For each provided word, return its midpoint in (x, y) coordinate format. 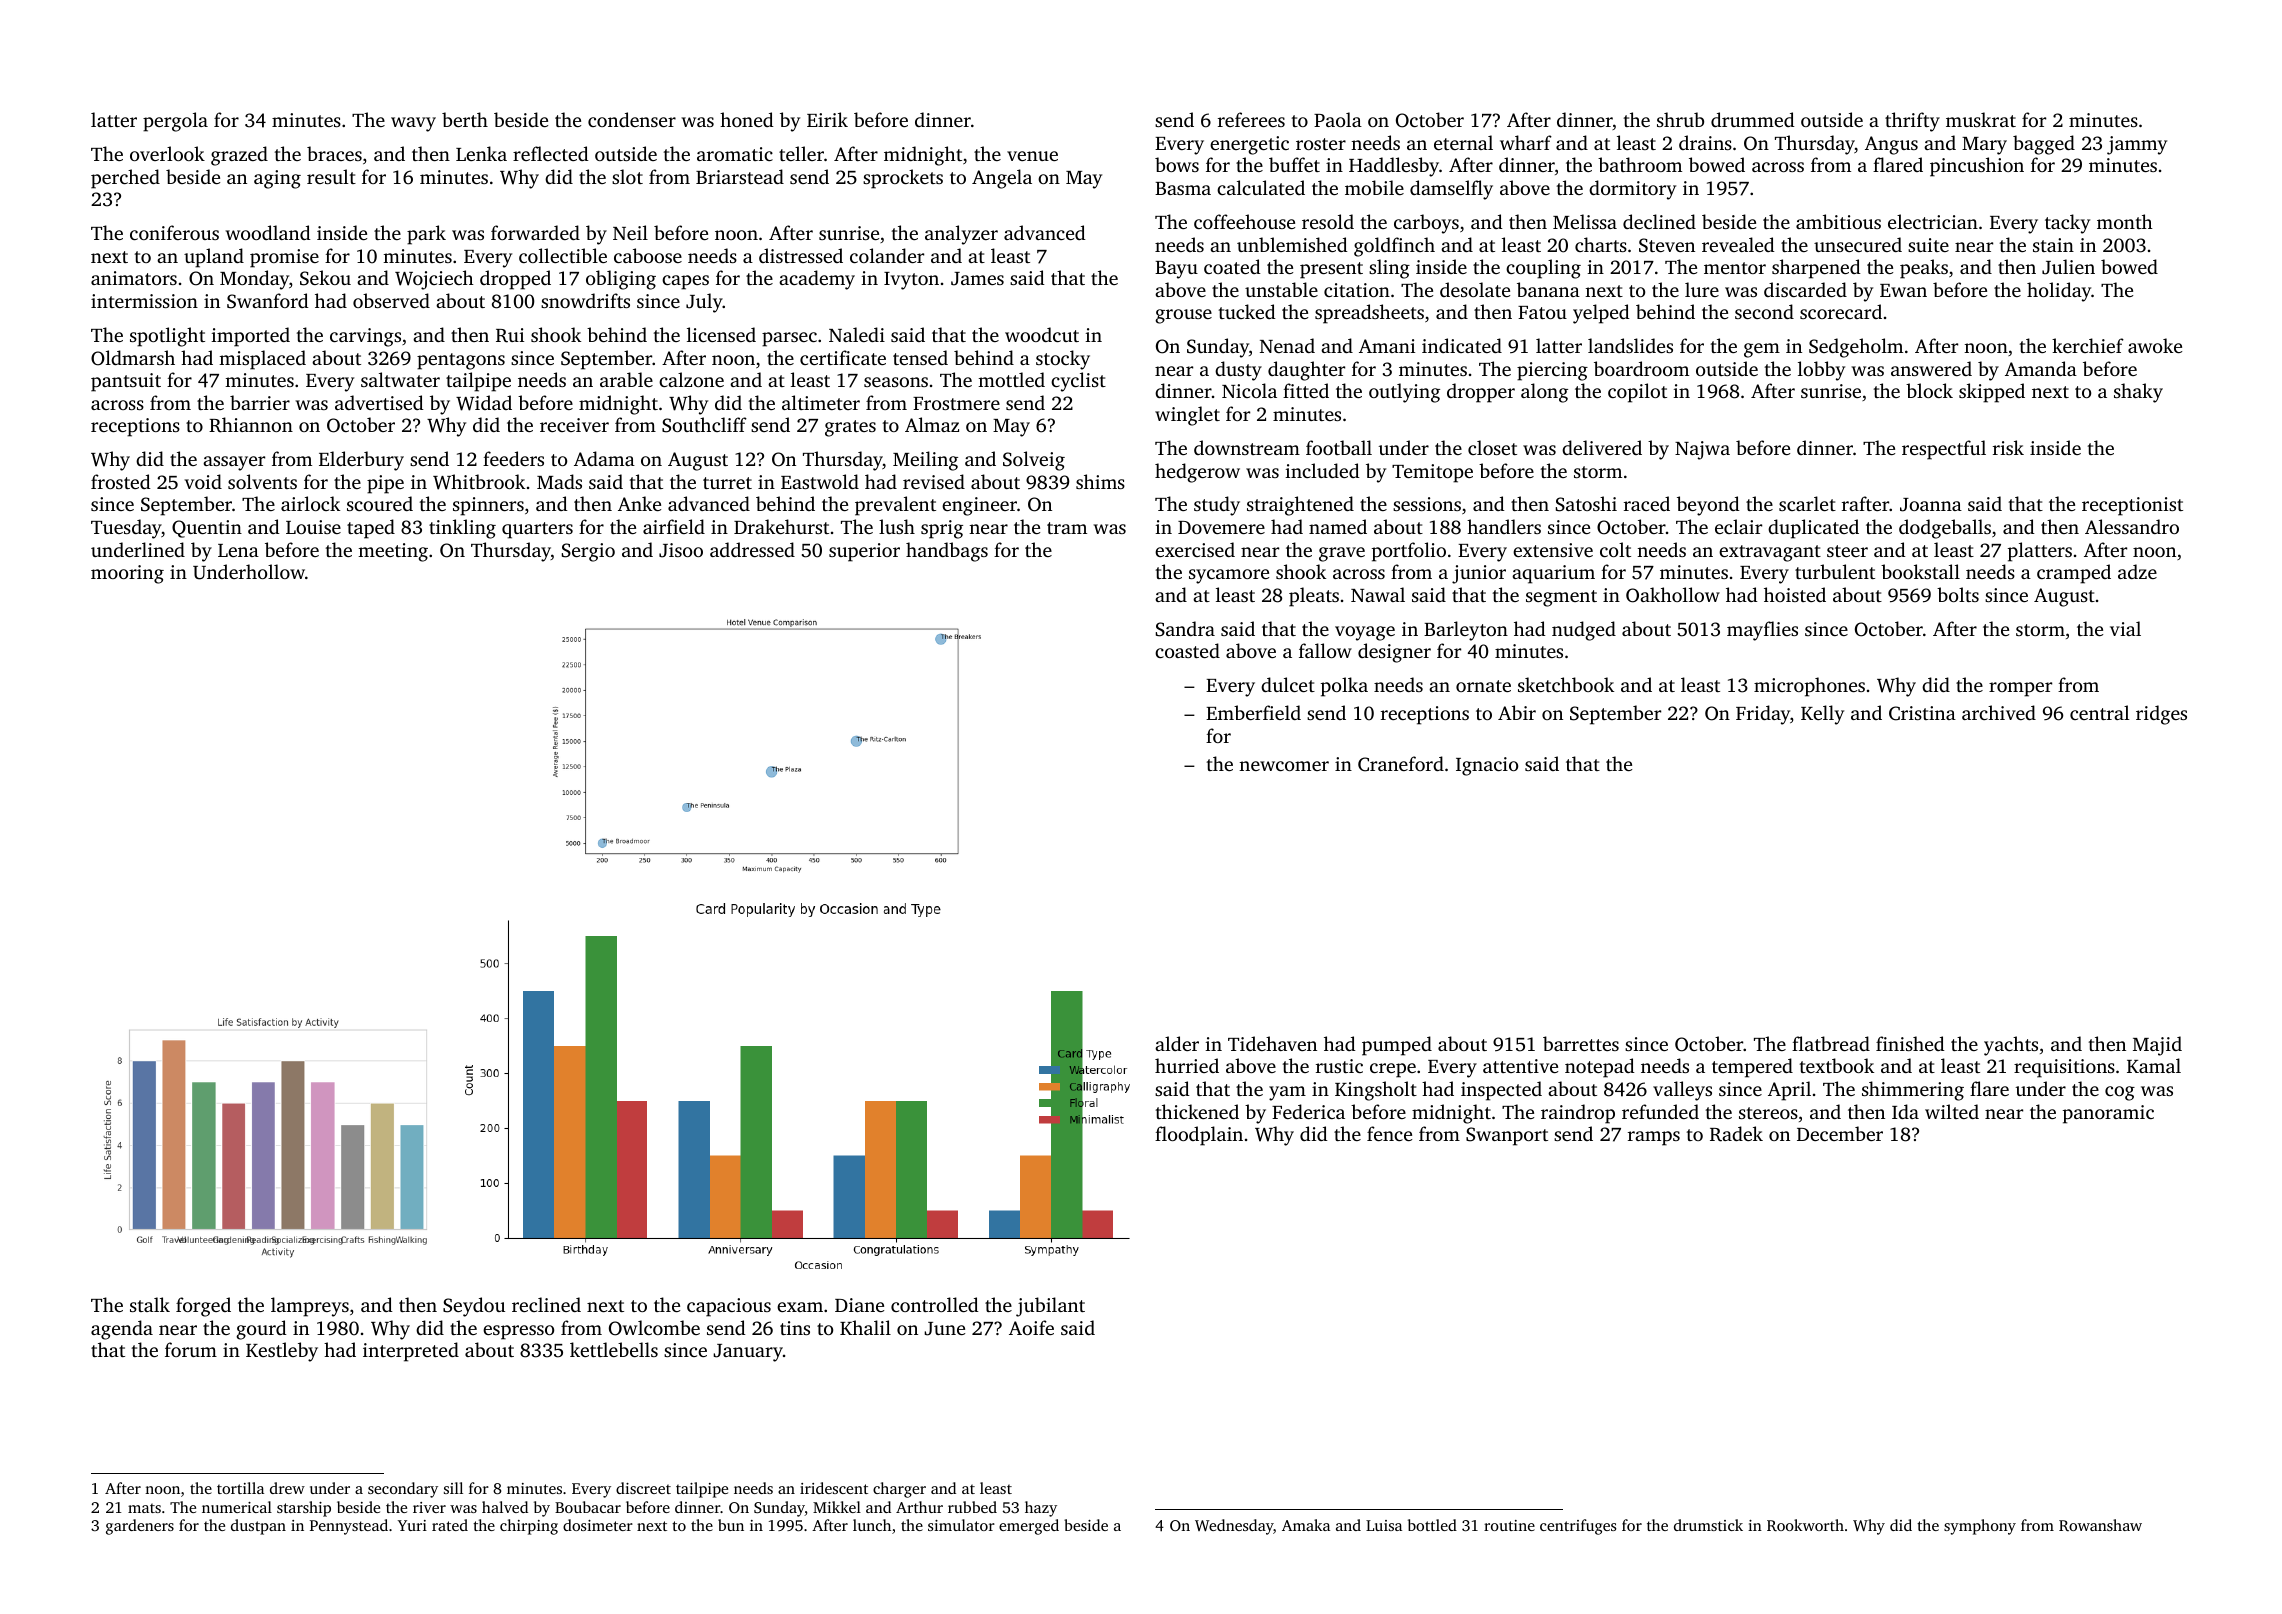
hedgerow (1197, 473)
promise (284, 258)
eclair (1738, 526)
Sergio (588, 552)
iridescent (834, 1488)
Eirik (827, 119)
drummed (1753, 119)
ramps (1654, 1138)
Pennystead (349, 1527)
